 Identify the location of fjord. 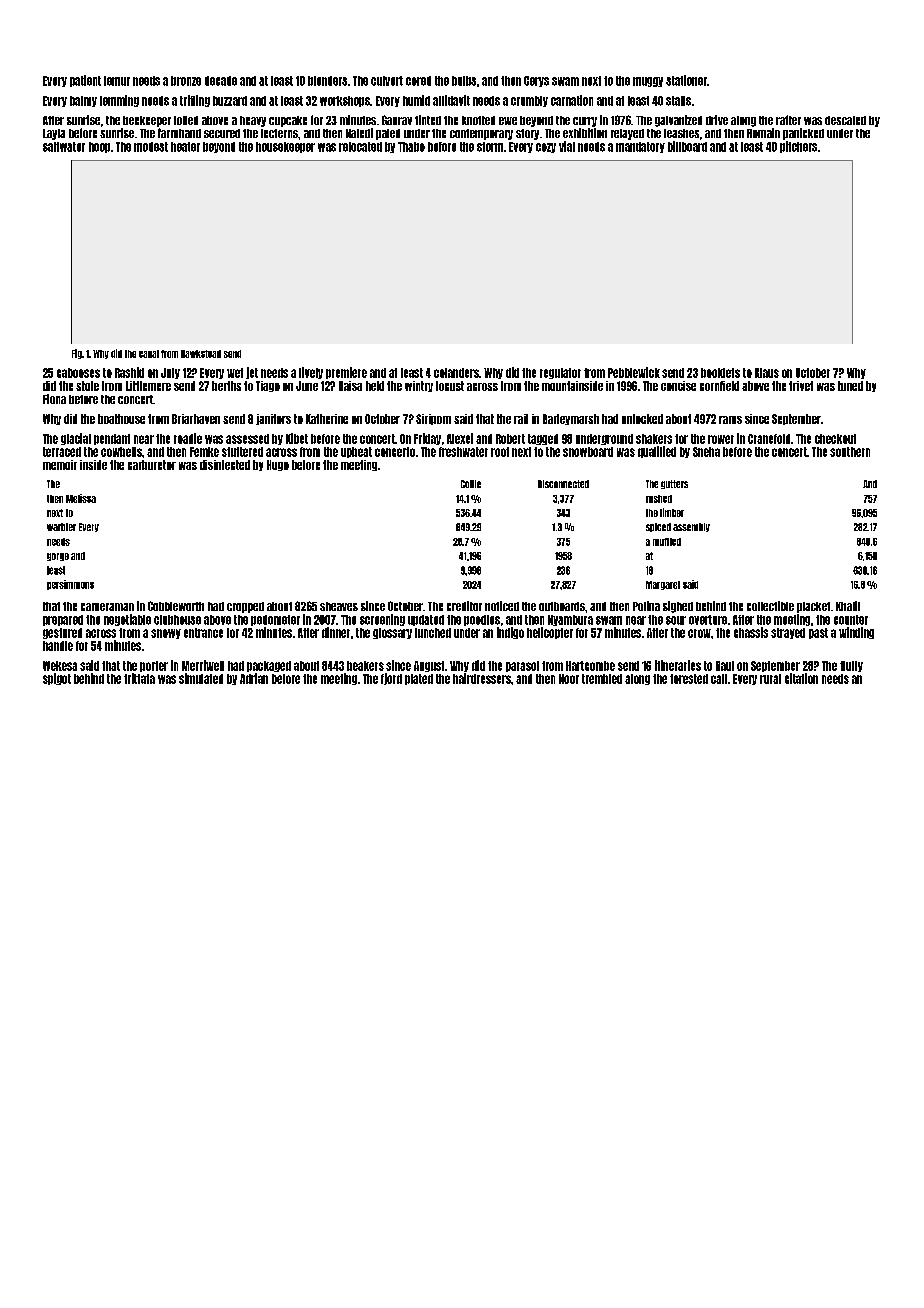
(391, 679).
